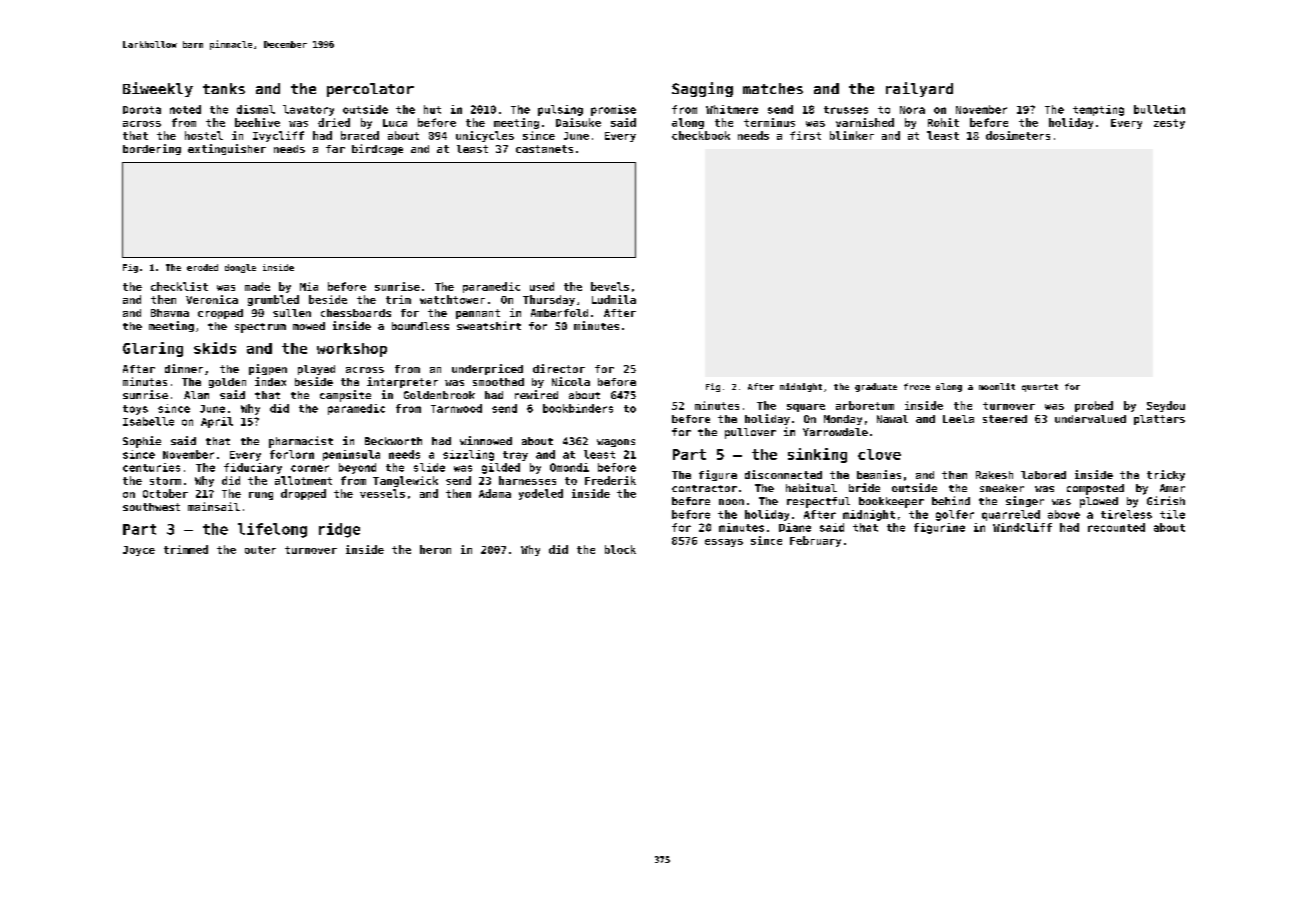 The height and width of the document is (924, 1308). What do you see at coordinates (435, 549) in the document?
I see `heron` at bounding box center [435, 549].
